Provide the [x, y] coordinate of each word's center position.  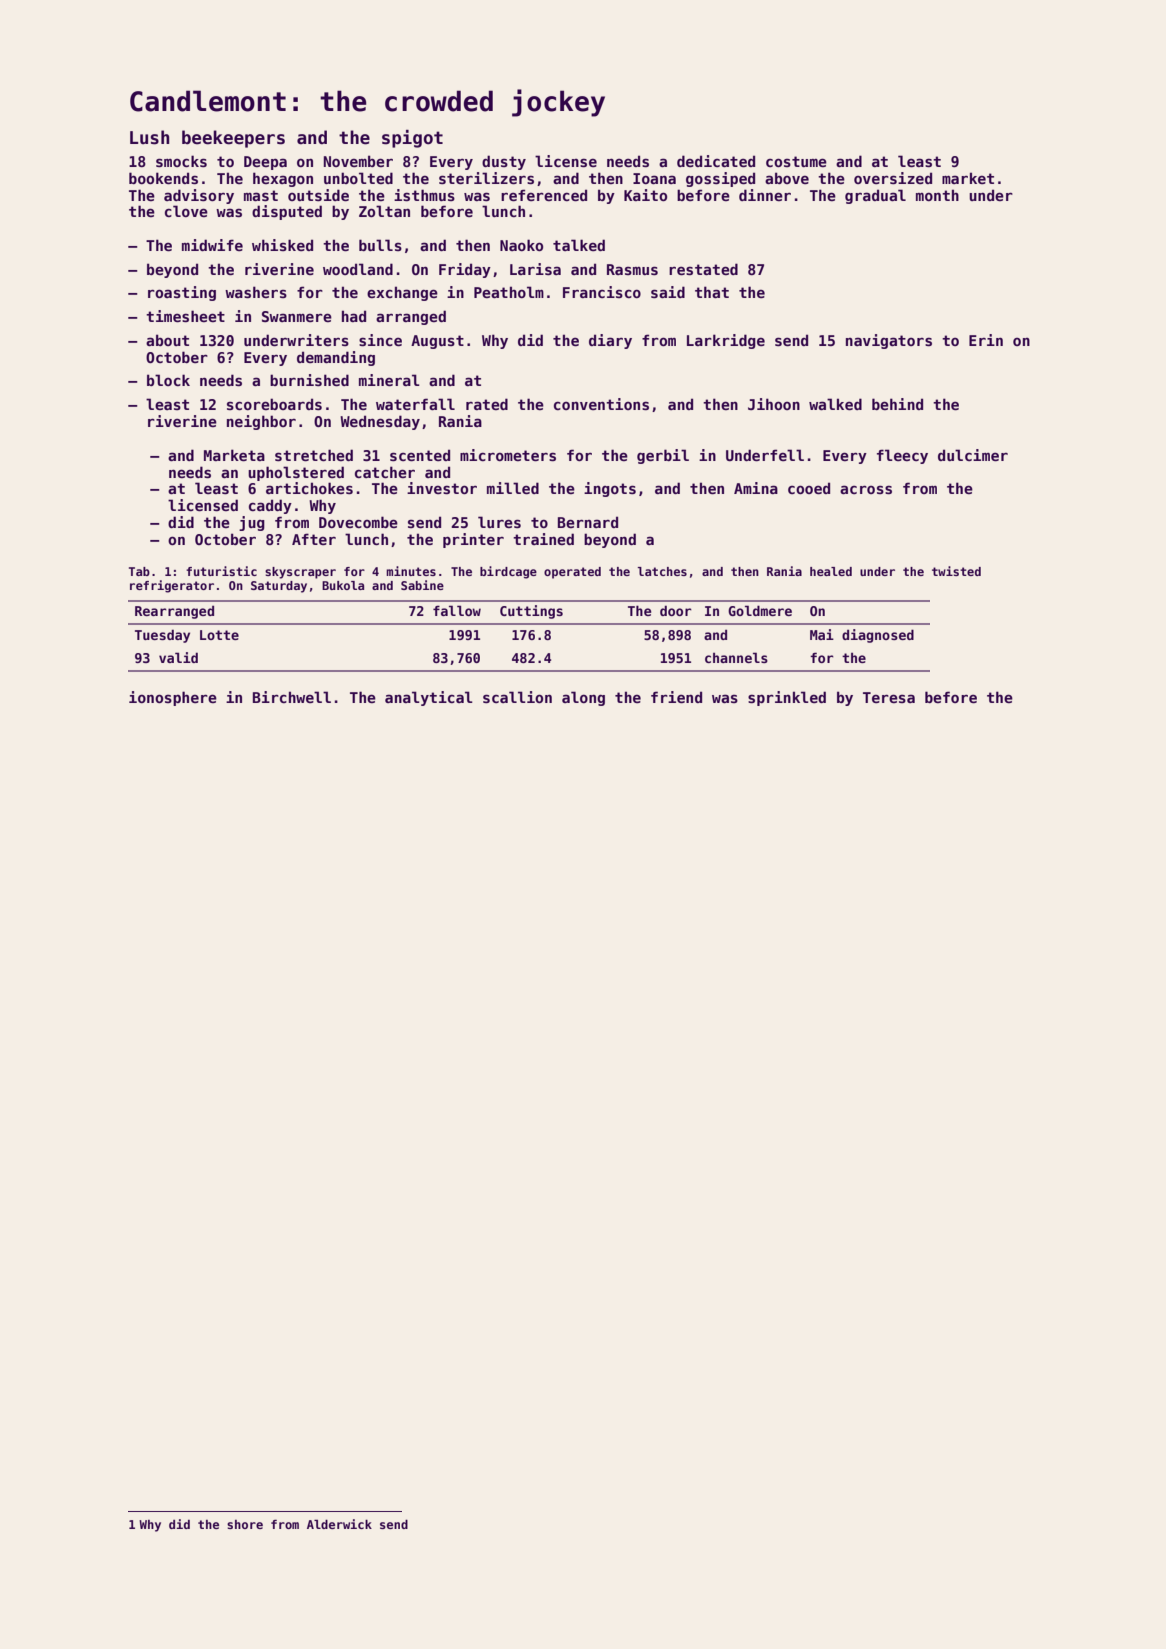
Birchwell [292, 697]
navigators [889, 341]
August [437, 342]
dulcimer [973, 455]
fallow [457, 610]
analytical [429, 698]
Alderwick [339, 1524]
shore [245, 1524]
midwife [212, 245]
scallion [517, 697]
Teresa [889, 697]
